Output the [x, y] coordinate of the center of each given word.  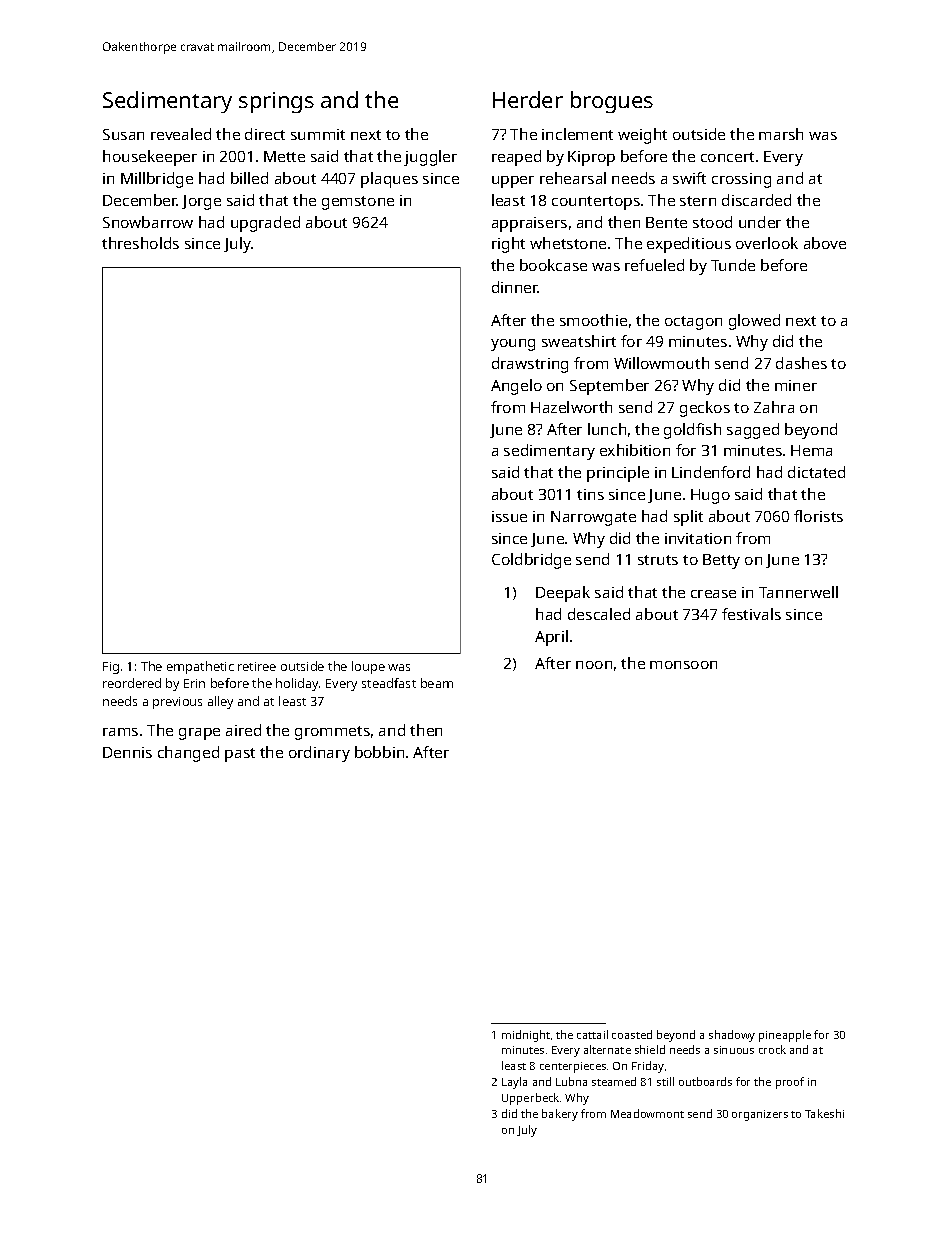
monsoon [683, 665]
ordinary [319, 754]
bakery [560, 1115]
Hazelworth [571, 407]
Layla [514, 1083]
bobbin [379, 752]
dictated [816, 472]
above [825, 243]
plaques [389, 180]
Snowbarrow [148, 222]
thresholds [140, 243]
